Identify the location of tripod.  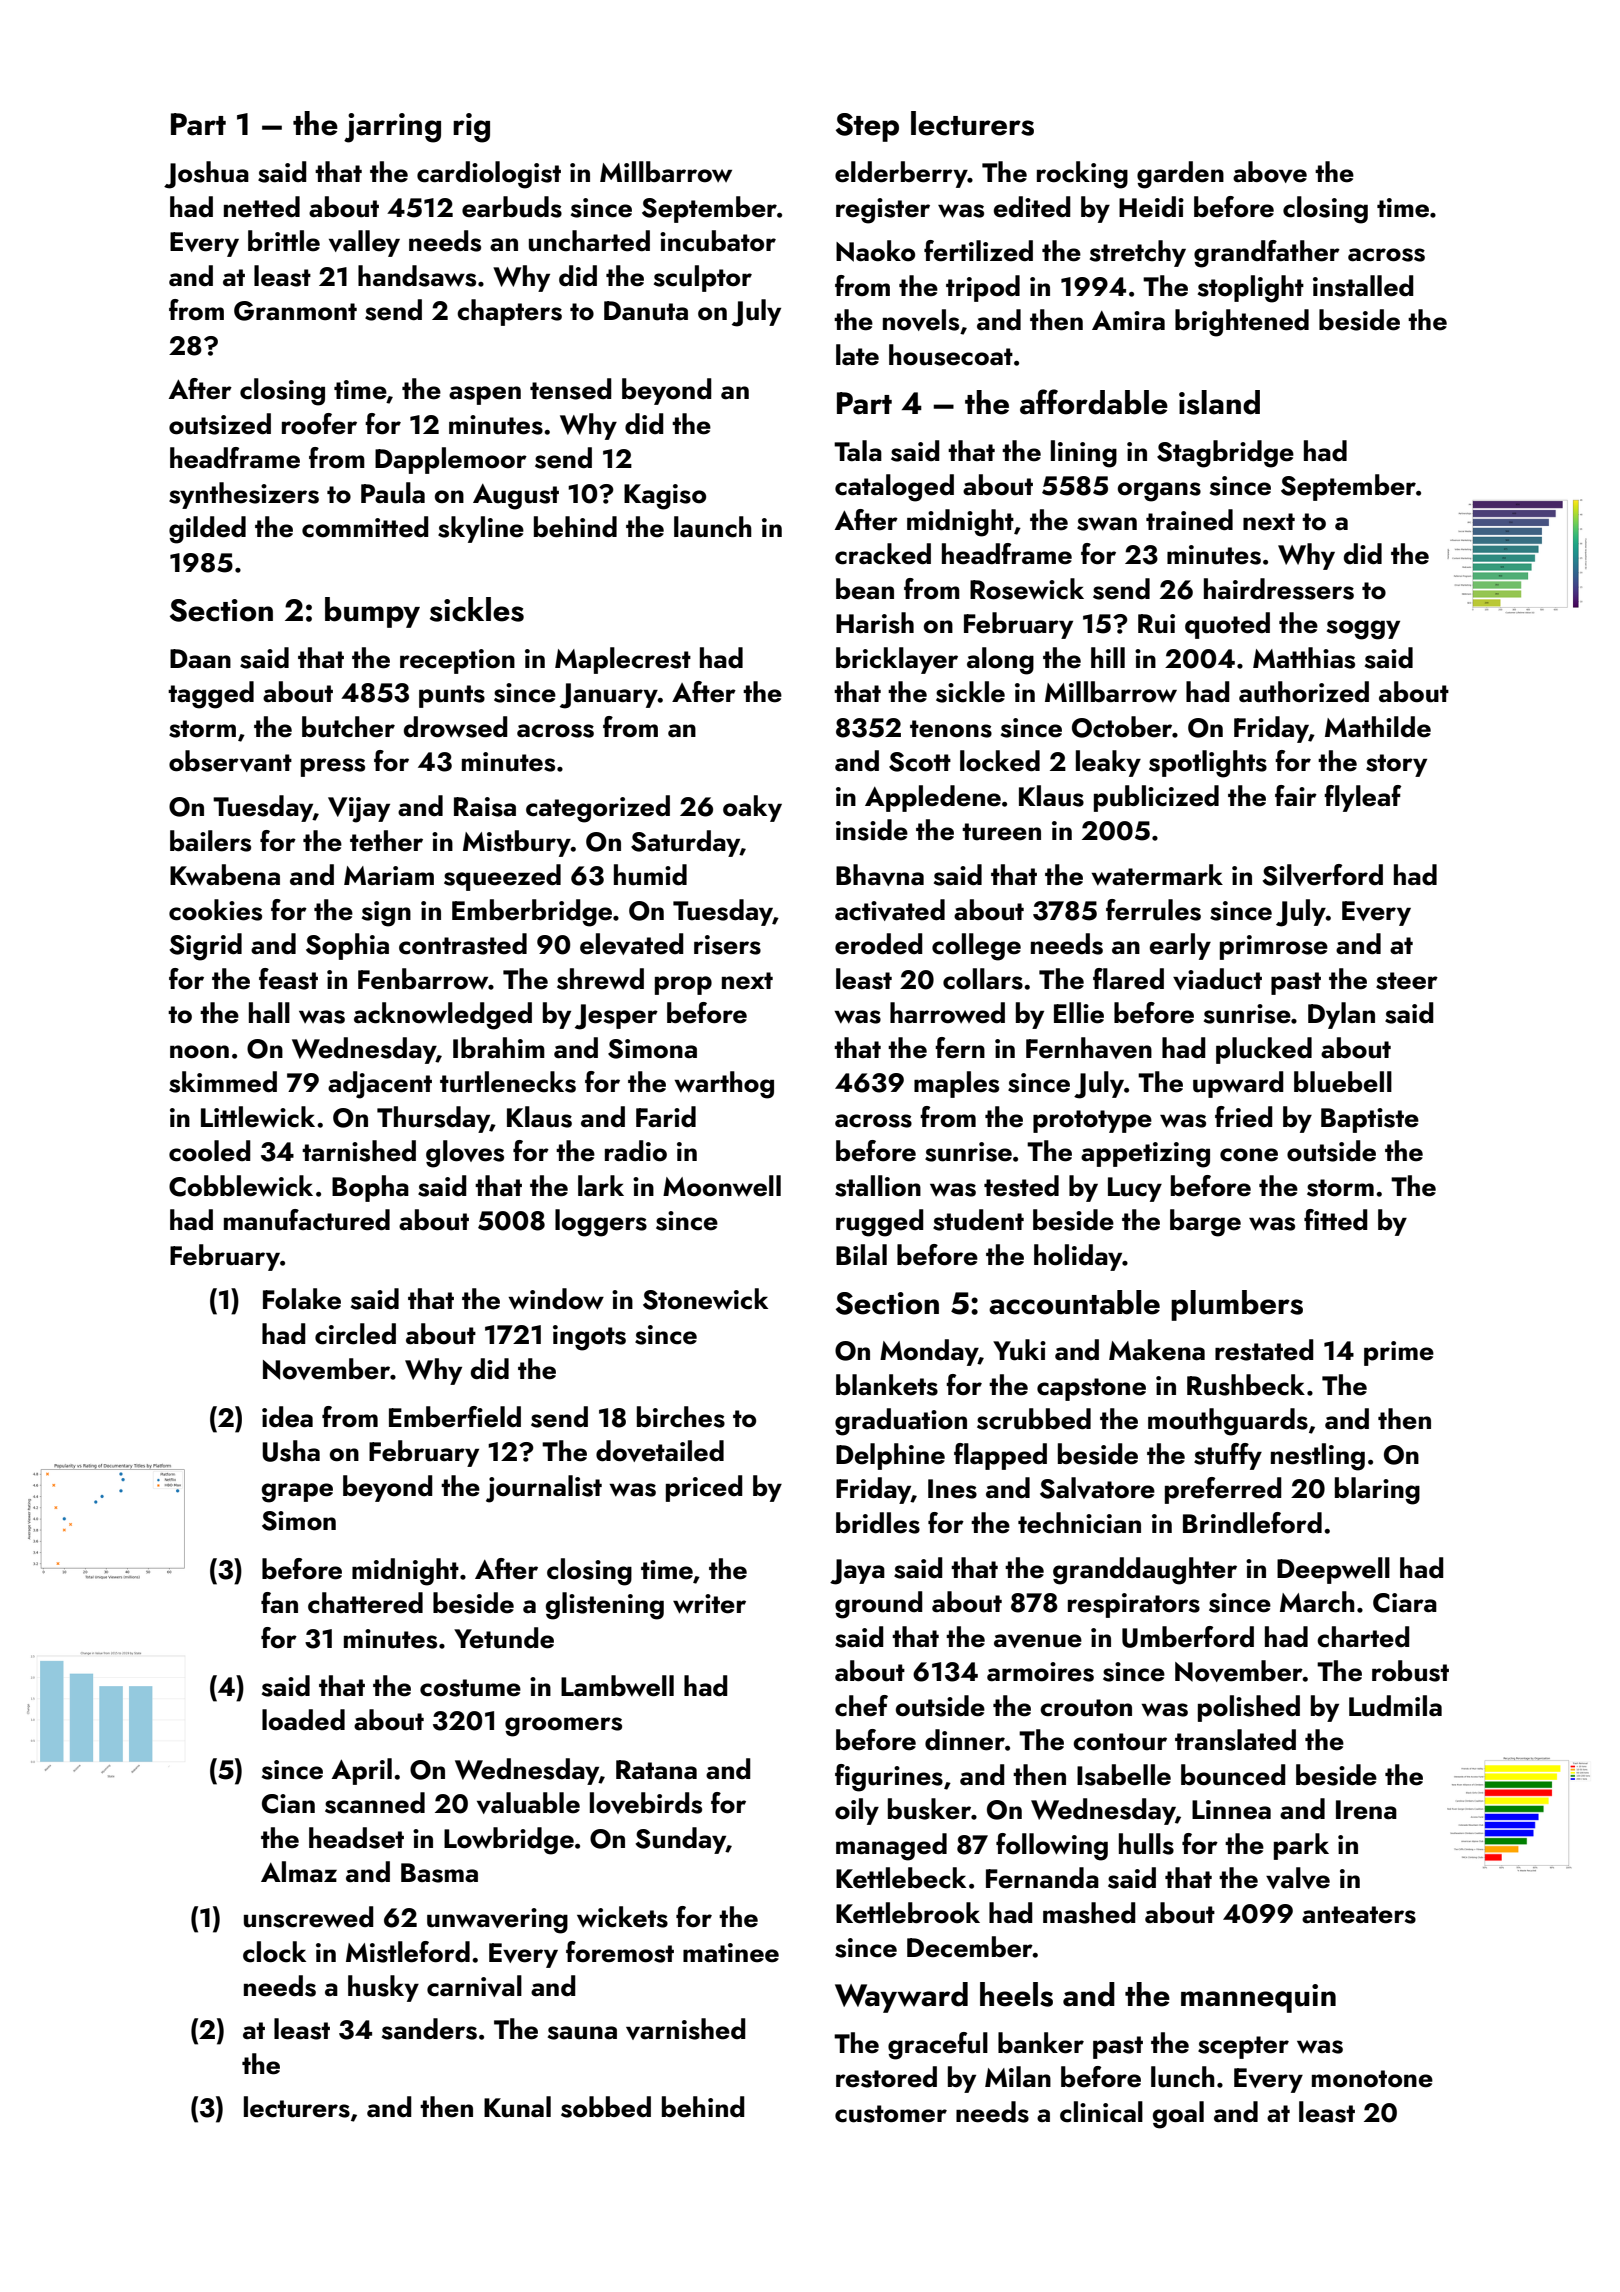
(983, 288).
